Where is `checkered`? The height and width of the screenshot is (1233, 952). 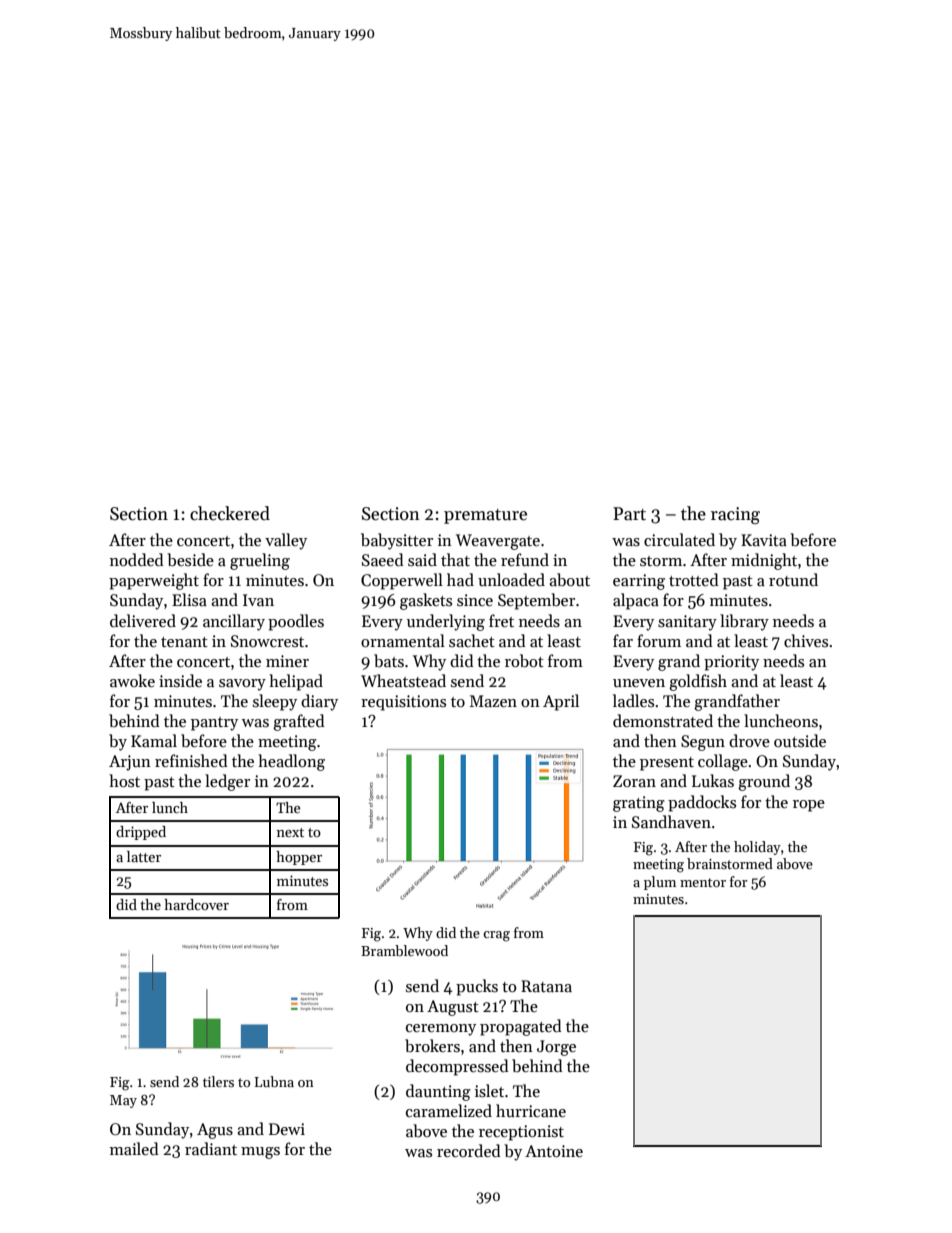
checkered is located at coordinates (230, 513).
